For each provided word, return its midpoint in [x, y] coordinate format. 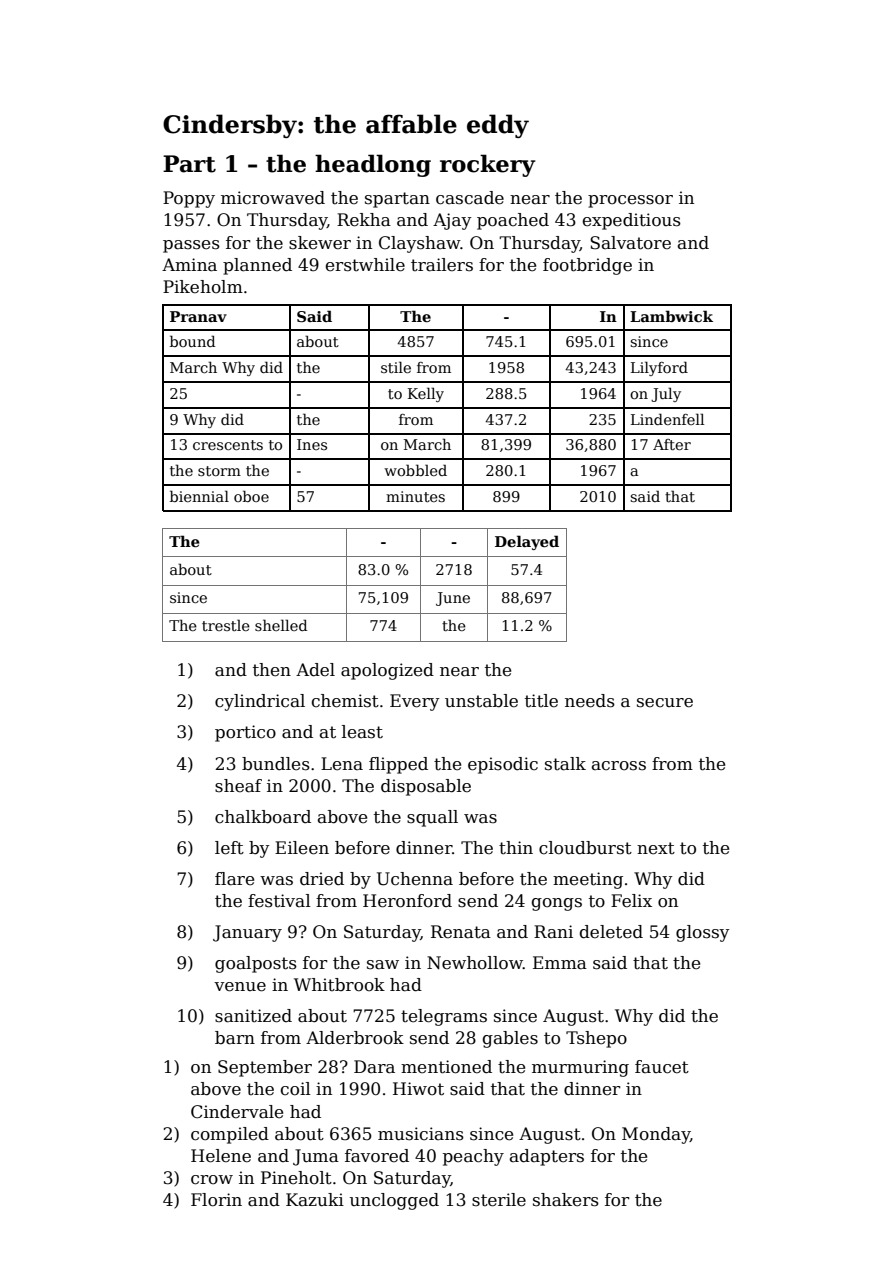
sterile [499, 1200]
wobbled [415, 470]
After [672, 444]
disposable [426, 787]
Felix [631, 901]
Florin [216, 1200]
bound [192, 341]
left [229, 848]
